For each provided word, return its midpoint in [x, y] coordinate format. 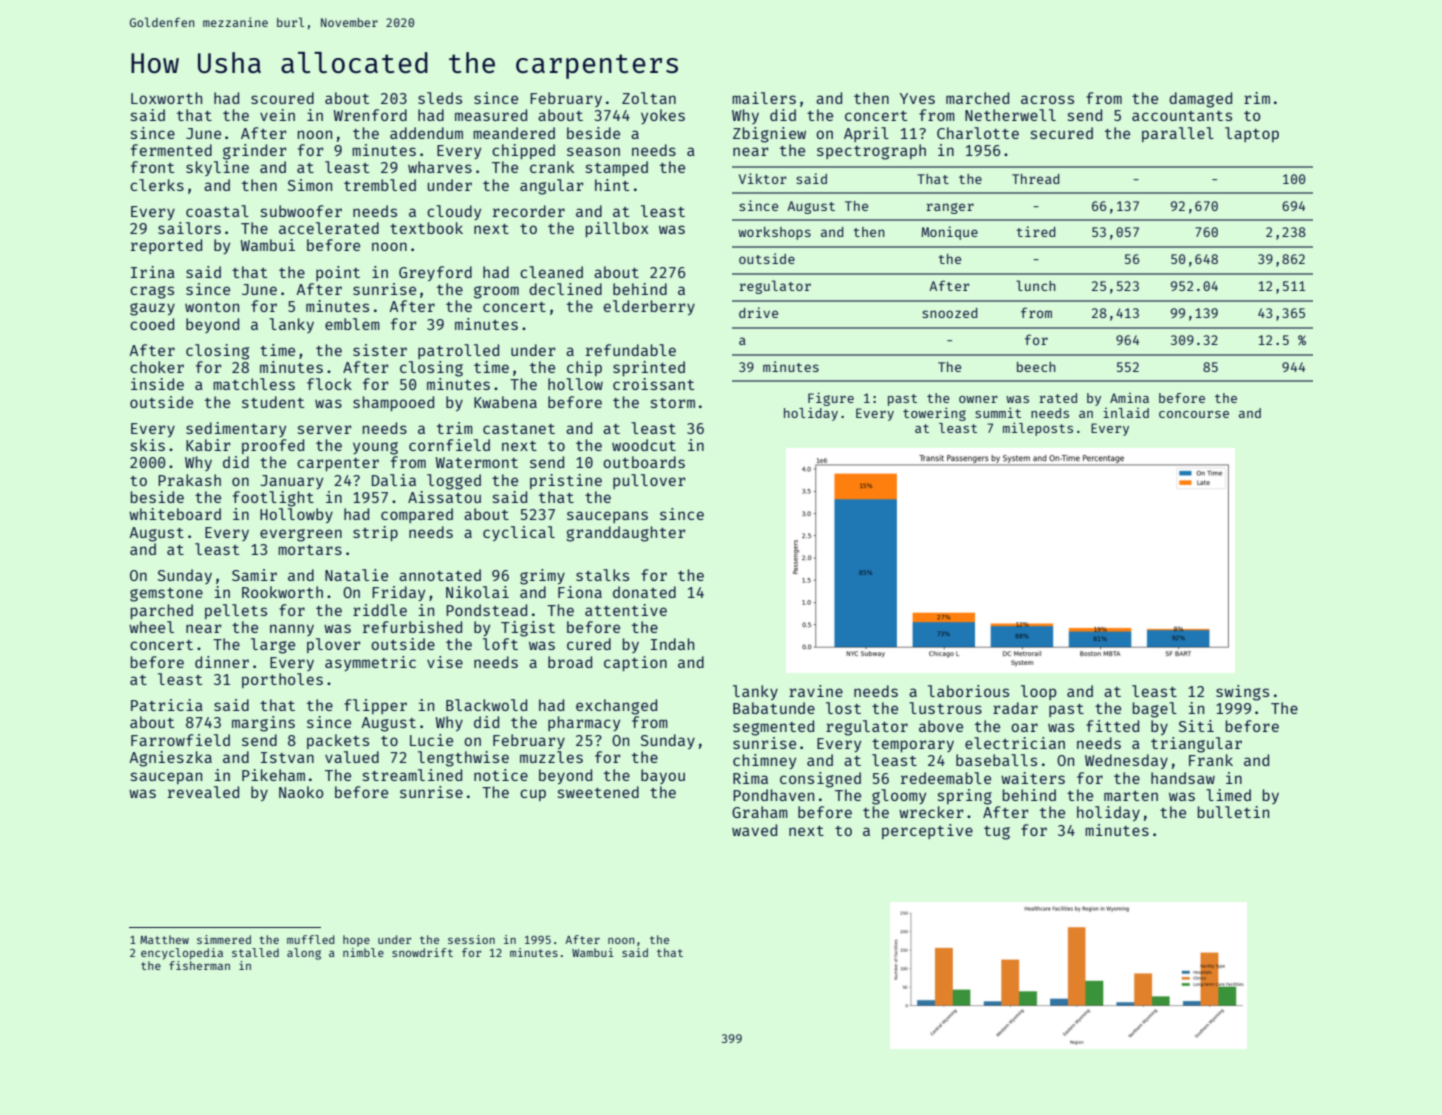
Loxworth [166, 98]
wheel [151, 627]
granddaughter [626, 534]
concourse [1194, 414]
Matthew [164, 939]
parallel [1178, 134]
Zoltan [649, 98]
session [471, 939]
